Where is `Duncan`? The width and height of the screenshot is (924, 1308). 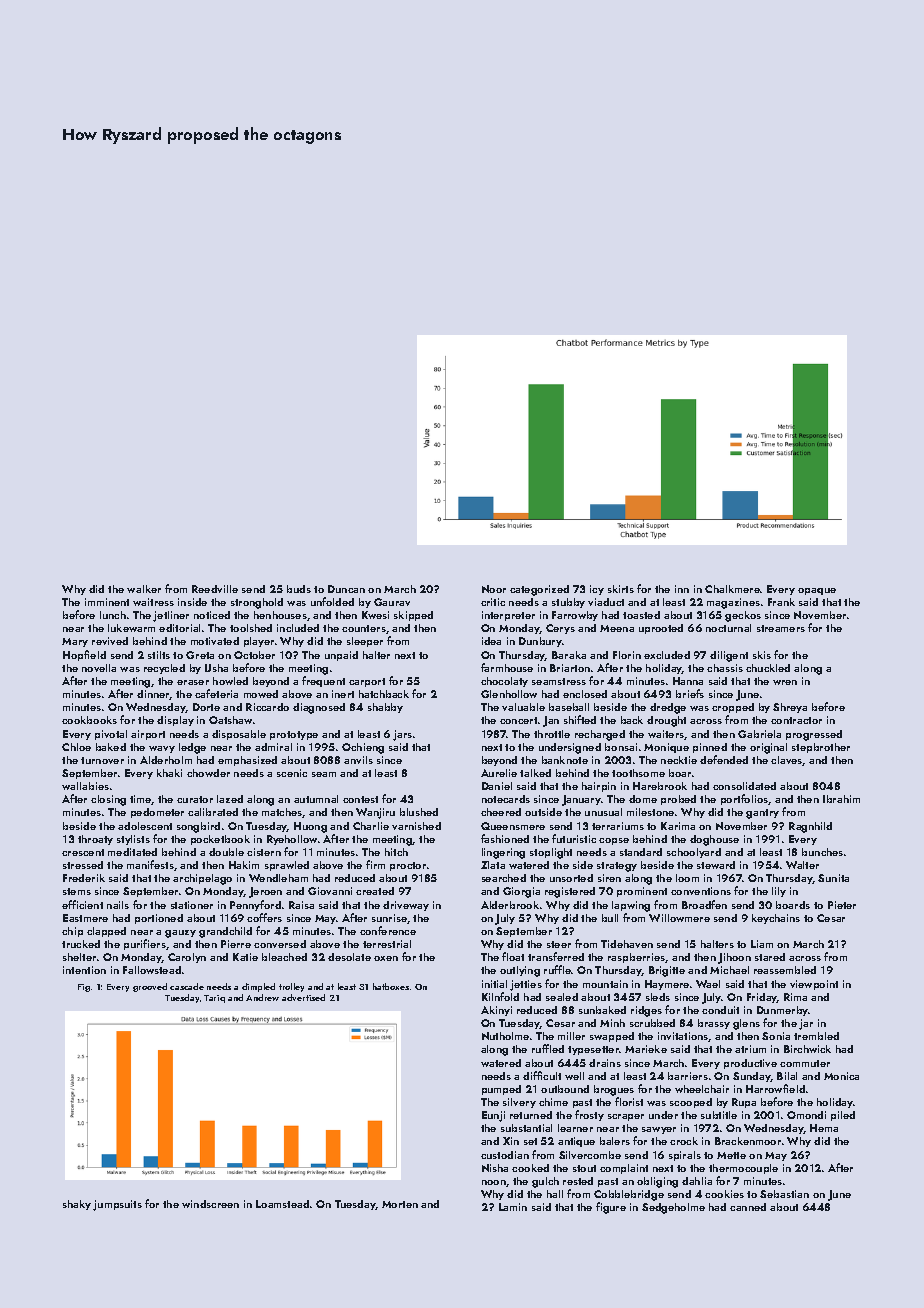
Duncan is located at coordinates (346, 589).
